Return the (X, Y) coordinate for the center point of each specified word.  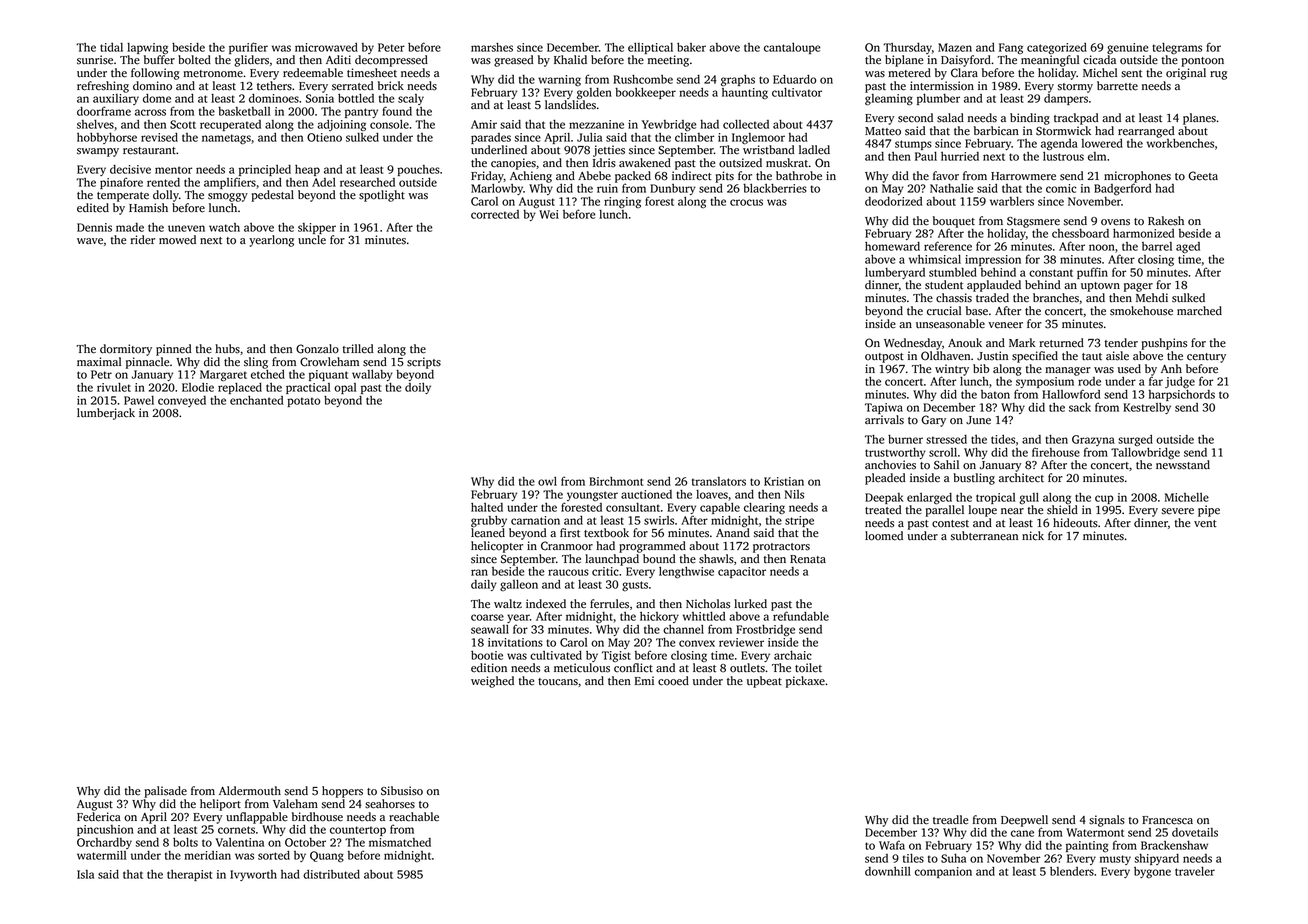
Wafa (892, 845)
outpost (884, 358)
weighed (492, 682)
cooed (673, 681)
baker (691, 47)
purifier (248, 48)
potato (304, 402)
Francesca (1167, 820)
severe (1178, 511)
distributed (331, 874)
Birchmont (616, 481)
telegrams (1177, 49)
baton (995, 394)
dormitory (126, 350)
